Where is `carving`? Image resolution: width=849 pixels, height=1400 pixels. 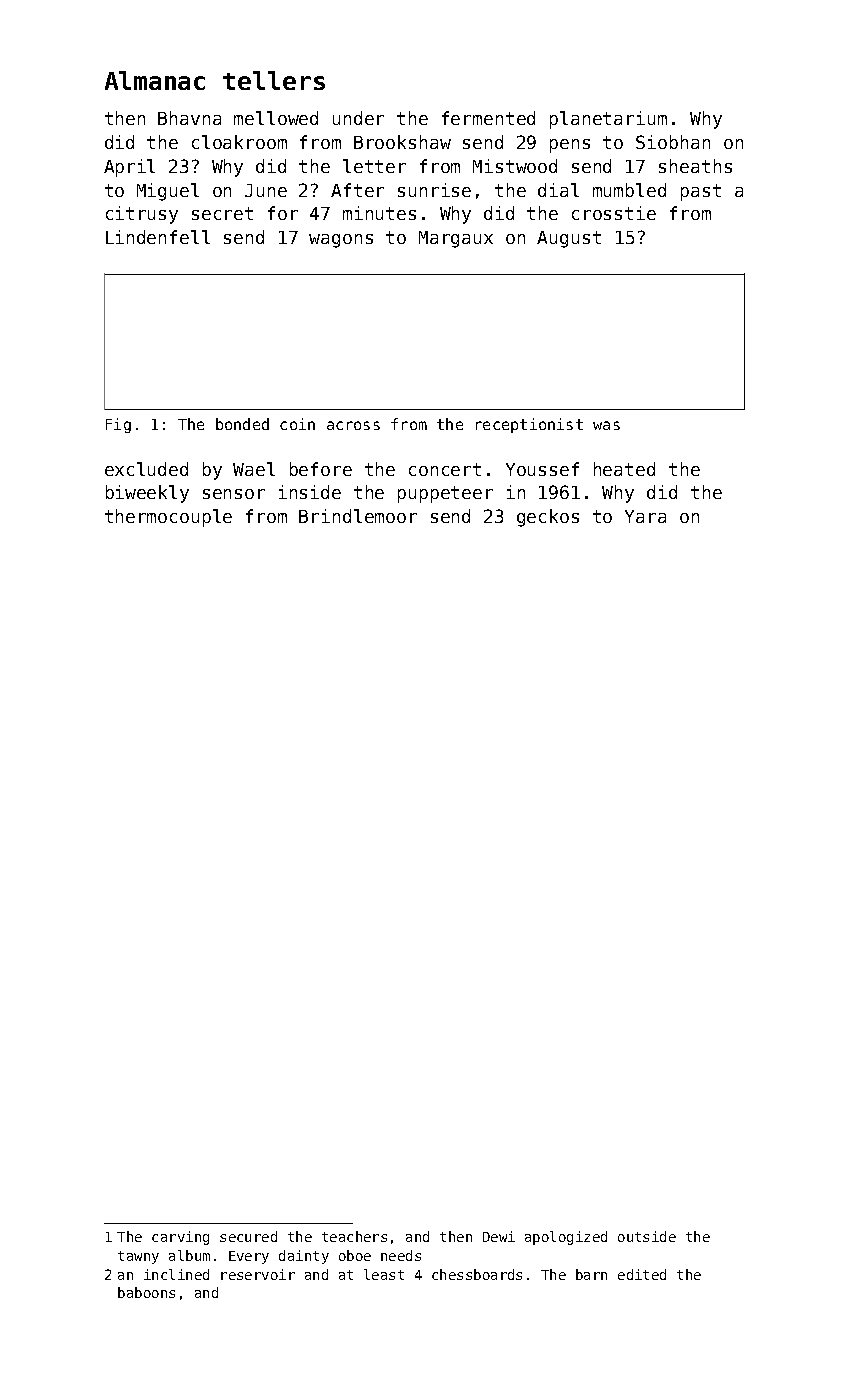 carving is located at coordinates (180, 1238).
